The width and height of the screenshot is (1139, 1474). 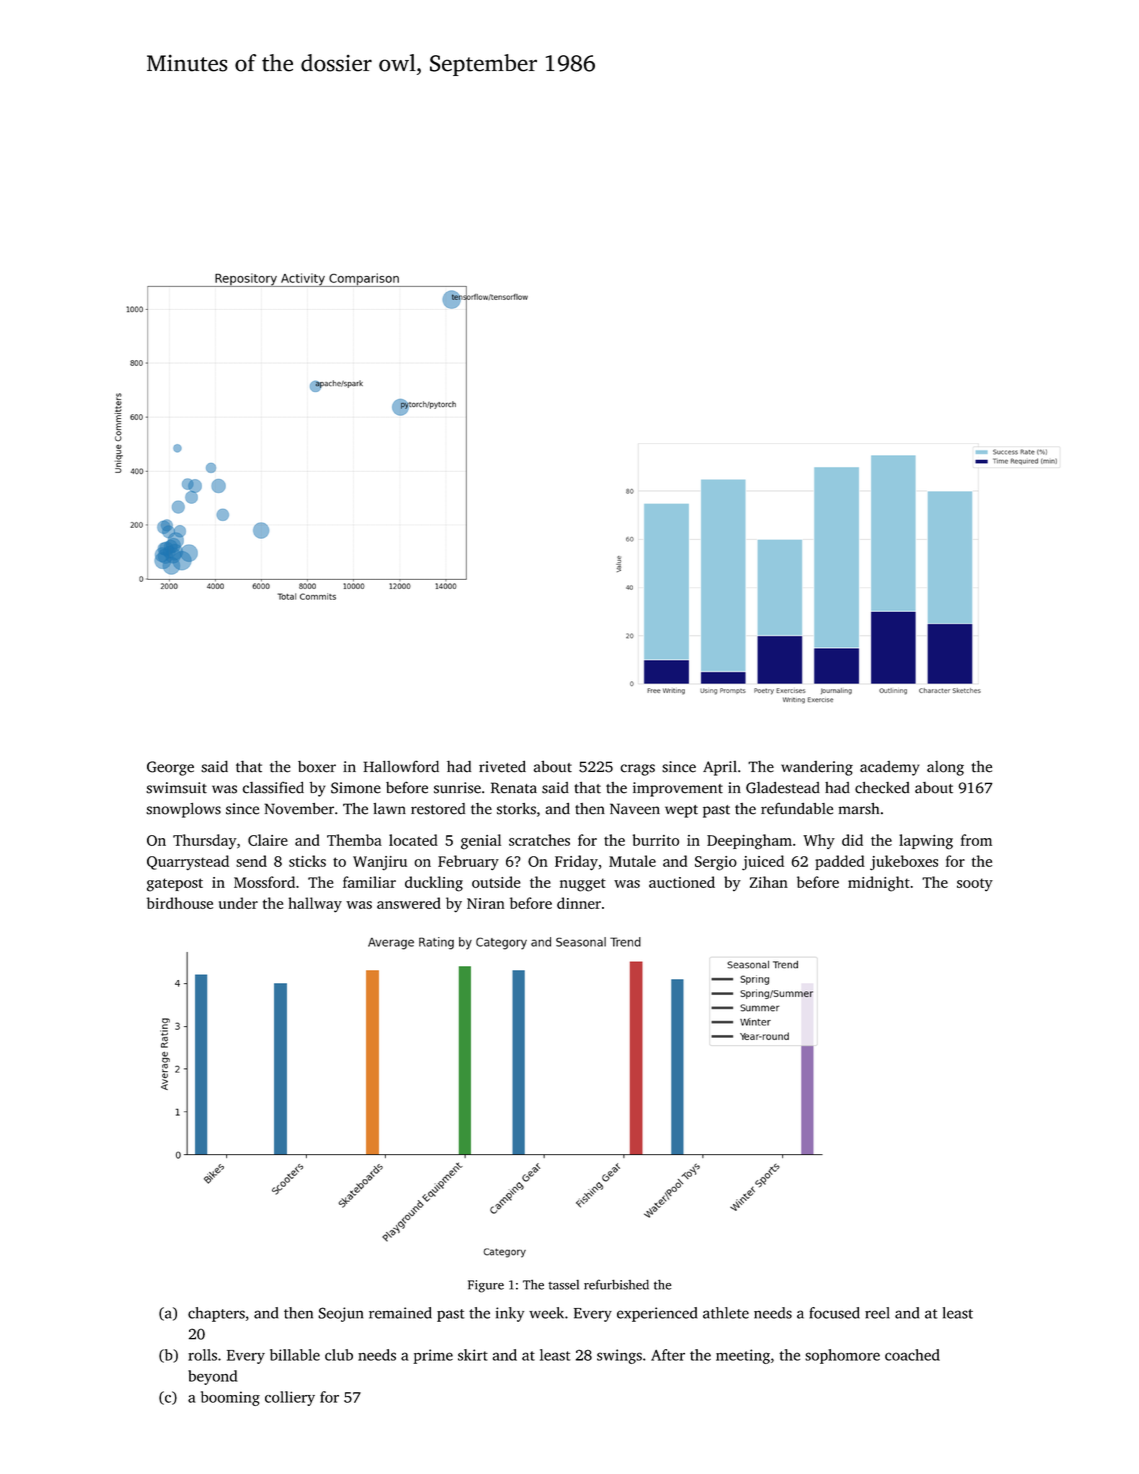 I want to click on George, so click(x=170, y=768).
